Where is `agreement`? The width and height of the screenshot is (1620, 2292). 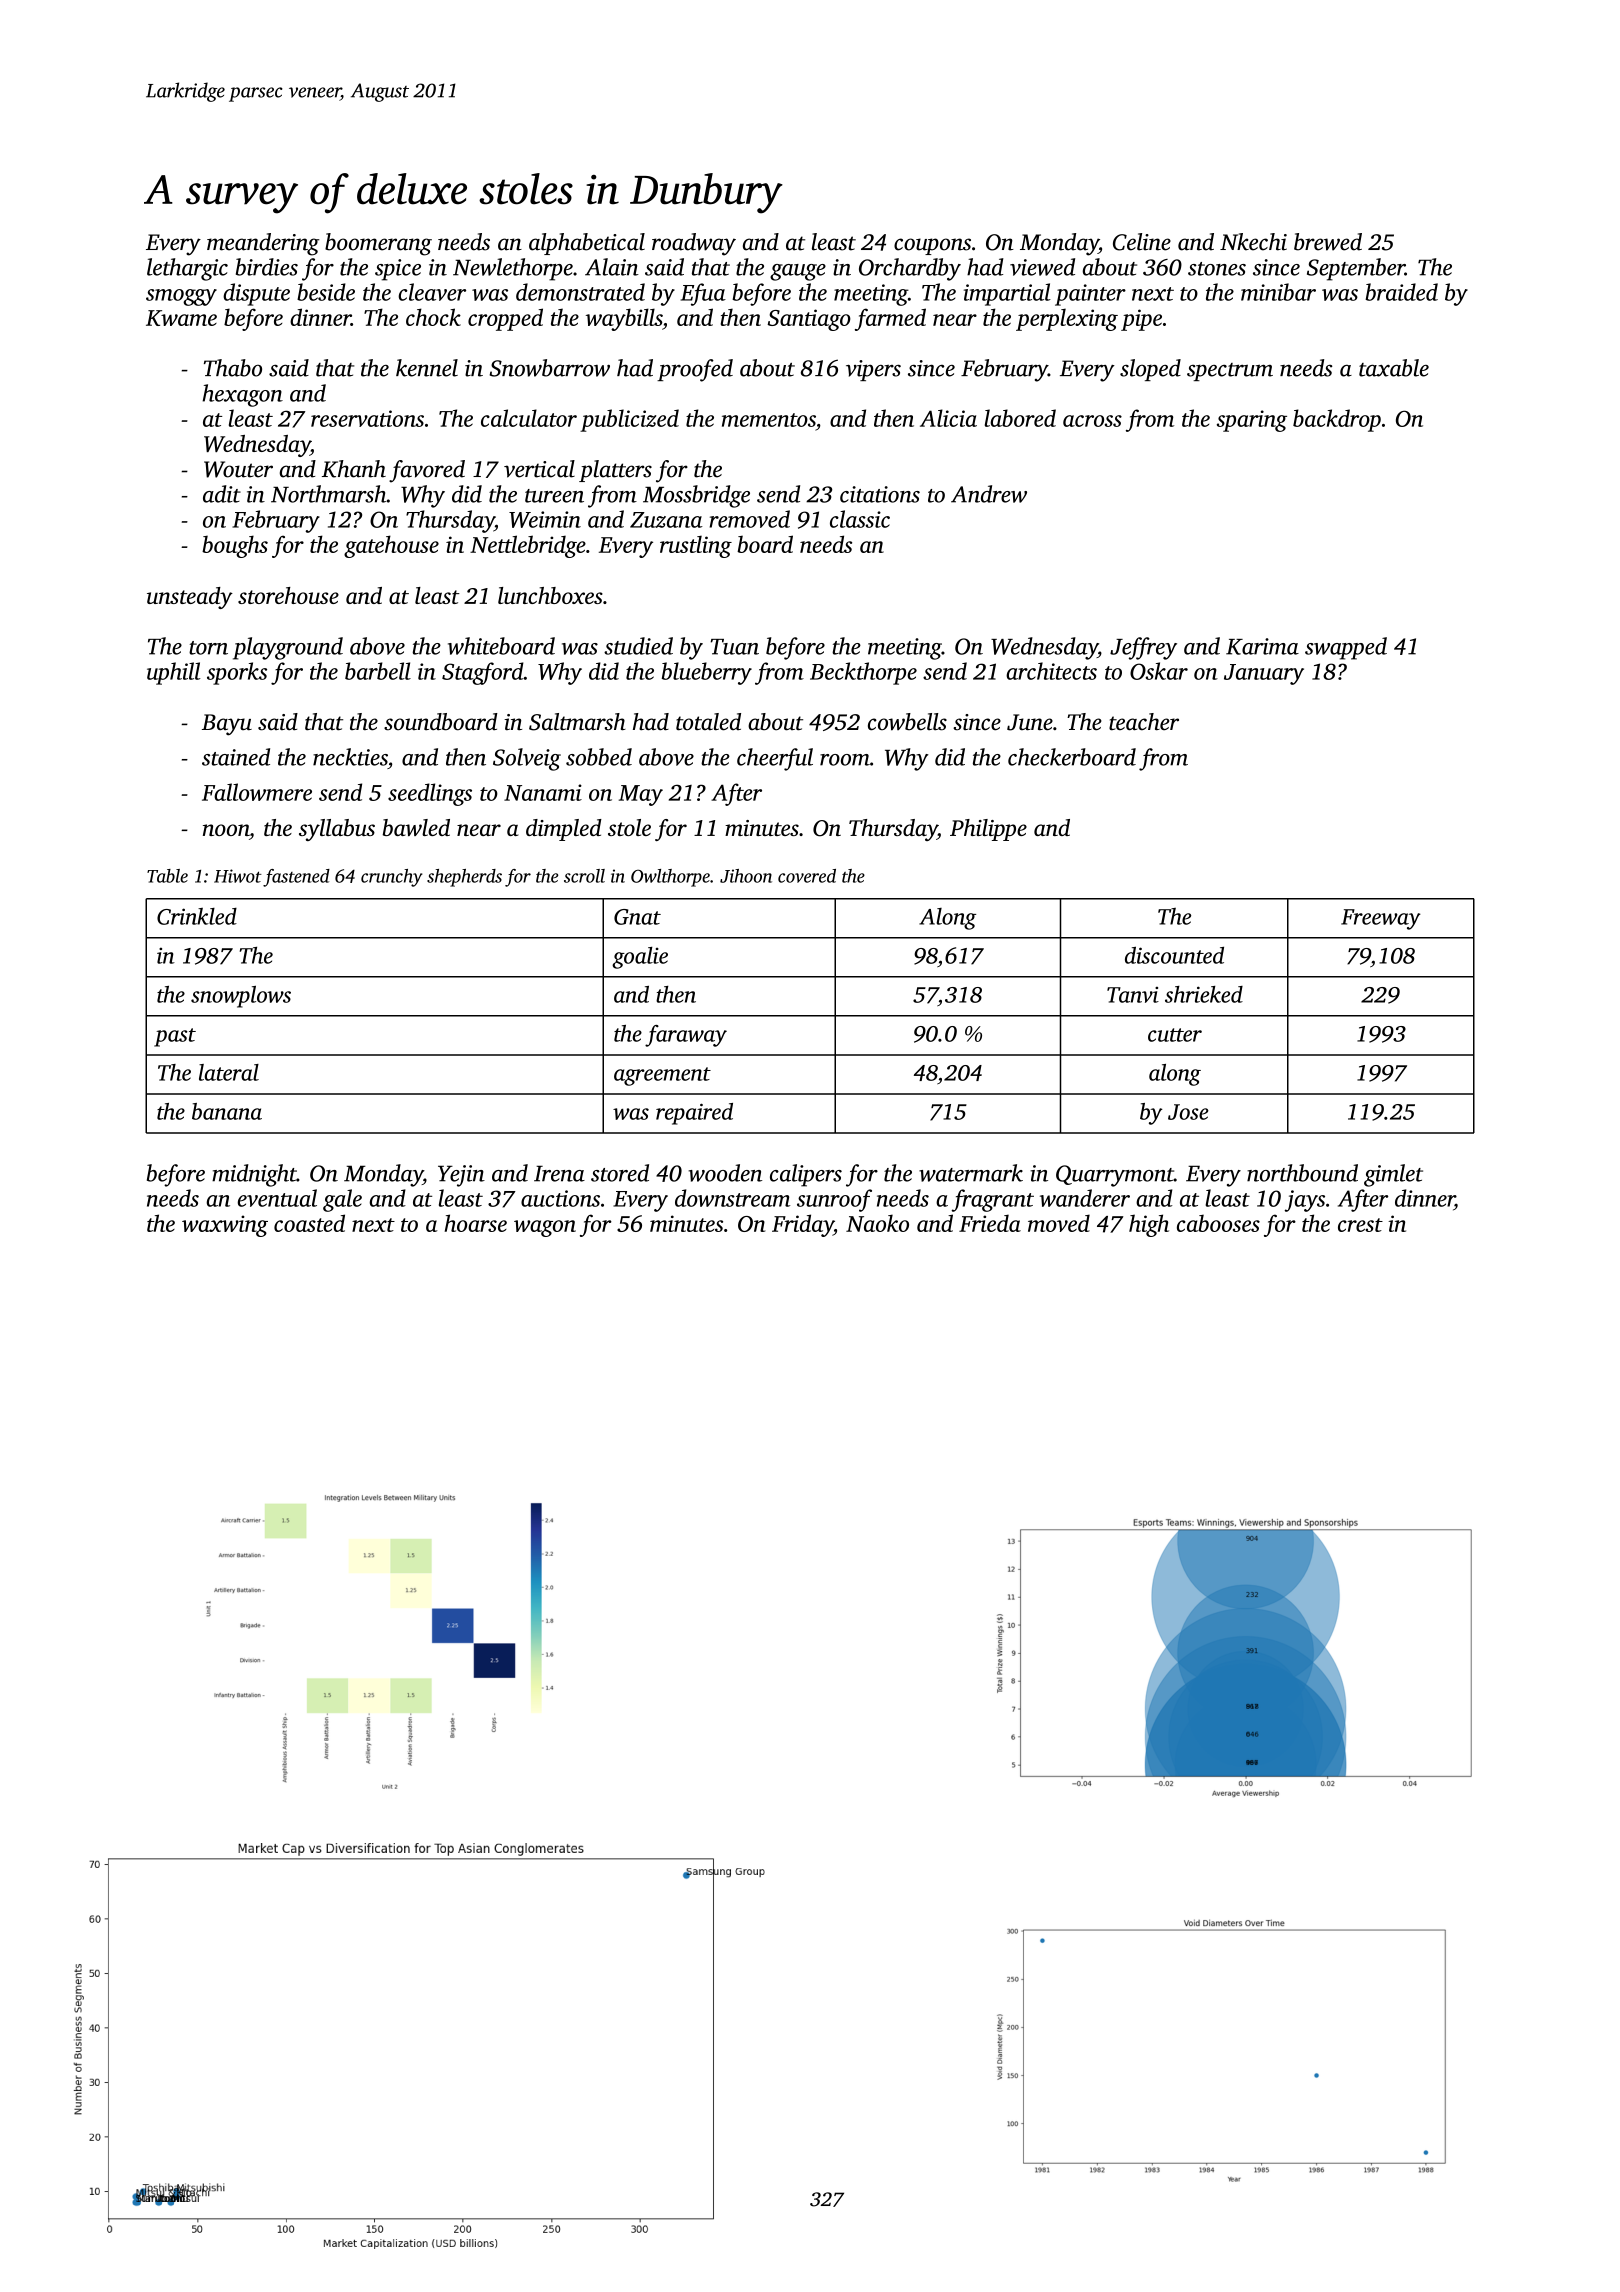 agreement is located at coordinates (662, 1076).
